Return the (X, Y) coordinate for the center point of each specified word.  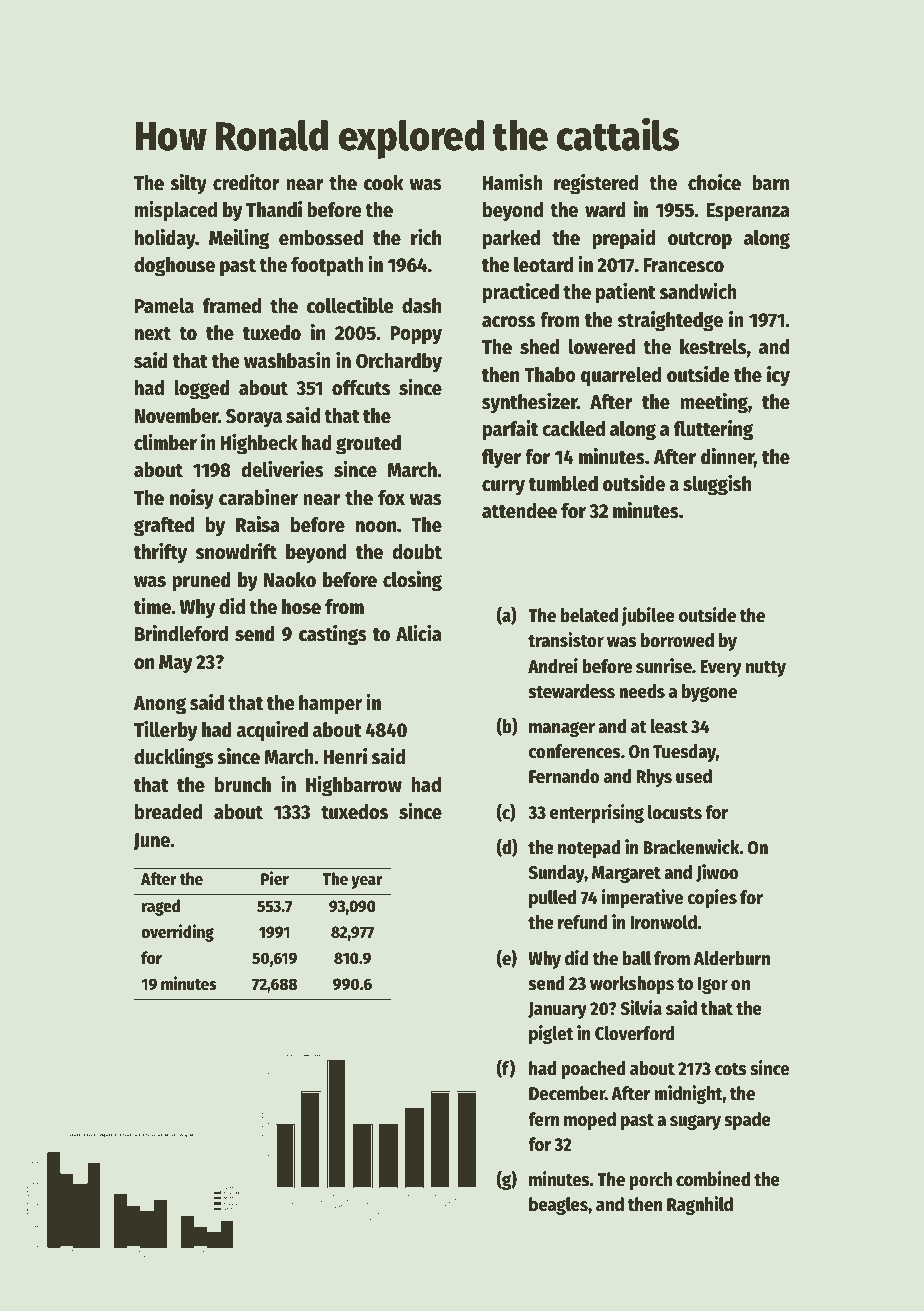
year (367, 882)
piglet (551, 1034)
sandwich (698, 291)
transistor (566, 640)
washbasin (287, 360)
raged (161, 907)
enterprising (597, 813)
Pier (275, 878)
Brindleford (181, 633)
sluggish (717, 485)
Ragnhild (700, 1205)
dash (421, 306)
